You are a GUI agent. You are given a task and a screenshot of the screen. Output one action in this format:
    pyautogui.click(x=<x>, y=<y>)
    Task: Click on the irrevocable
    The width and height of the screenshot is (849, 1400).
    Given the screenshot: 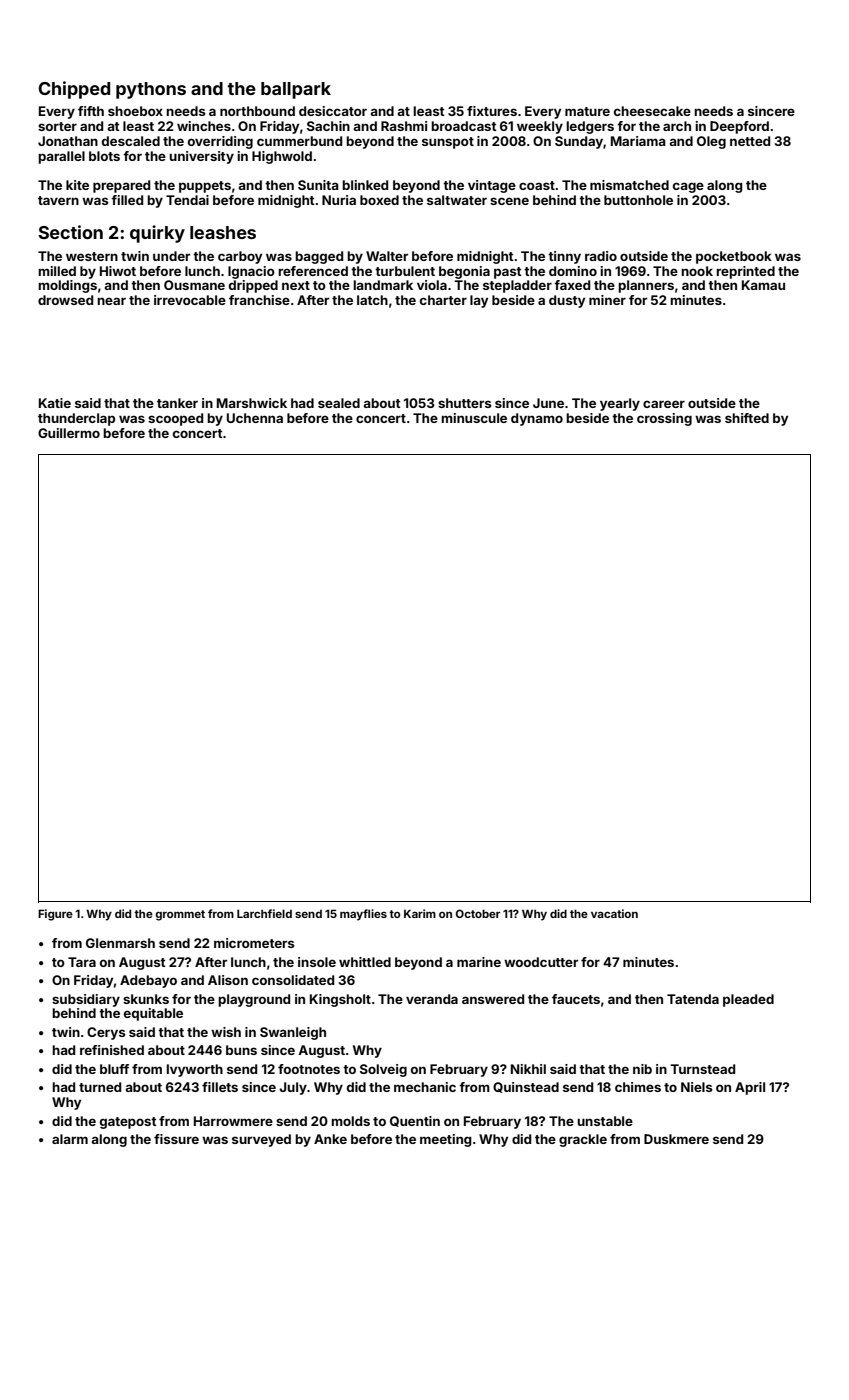 What is the action you would take?
    pyautogui.click(x=190, y=300)
